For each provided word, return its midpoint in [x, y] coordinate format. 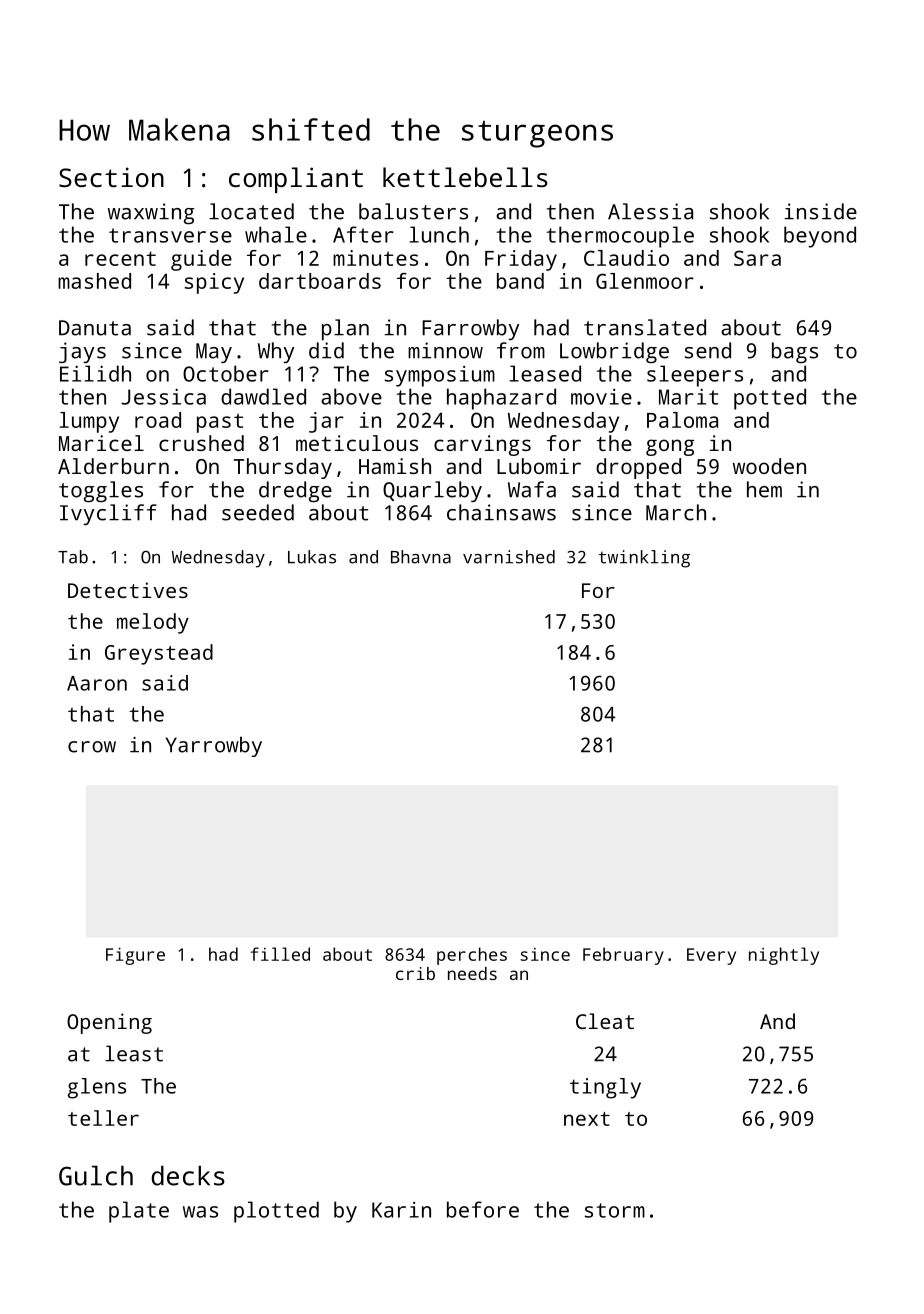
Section [111, 177]
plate [139, 1212]
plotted [276, 1212]
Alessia [650, 211]
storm [615, 1210]
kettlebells [465, 177]
